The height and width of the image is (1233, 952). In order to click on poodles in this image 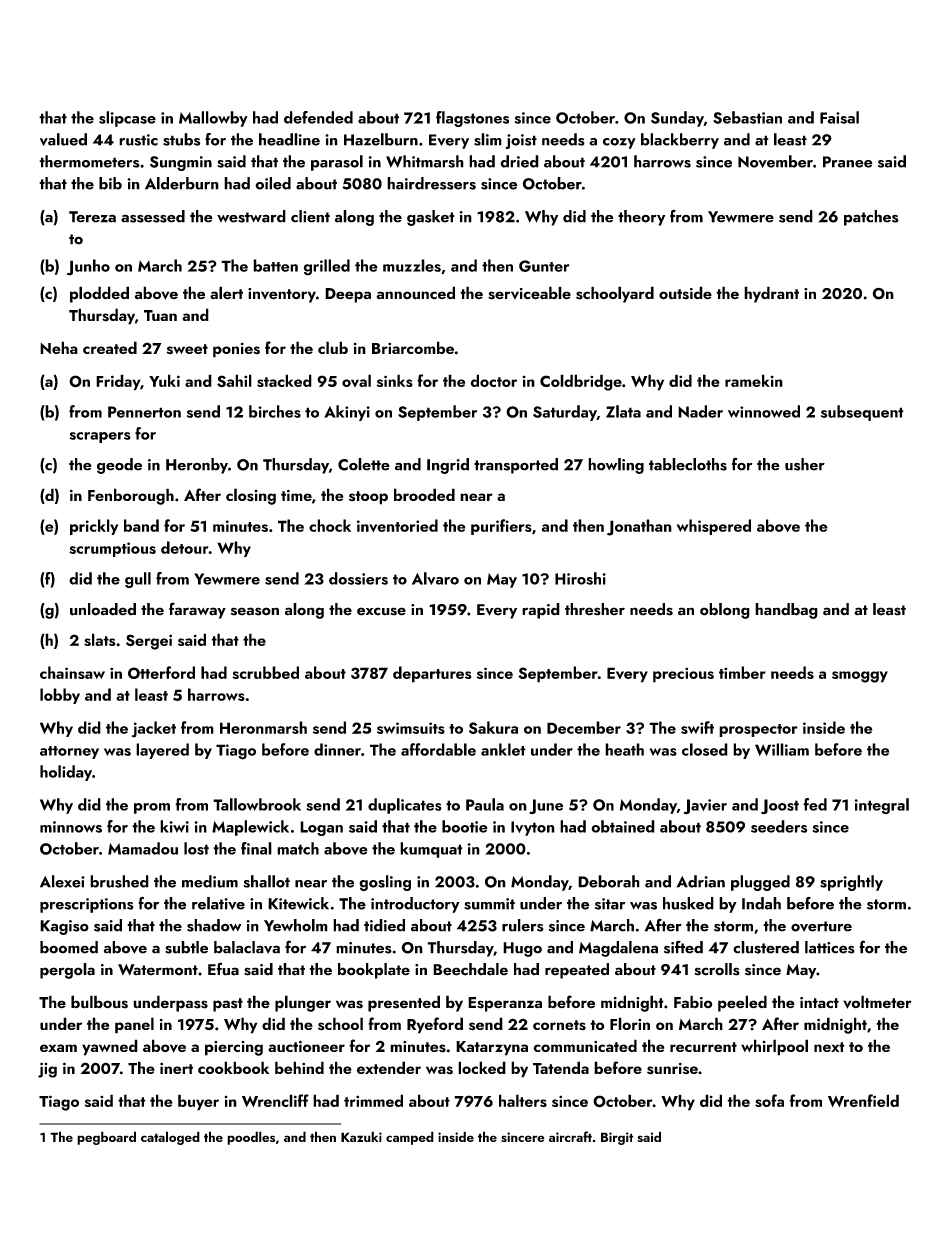, I will do `click(251, 1138)`.
